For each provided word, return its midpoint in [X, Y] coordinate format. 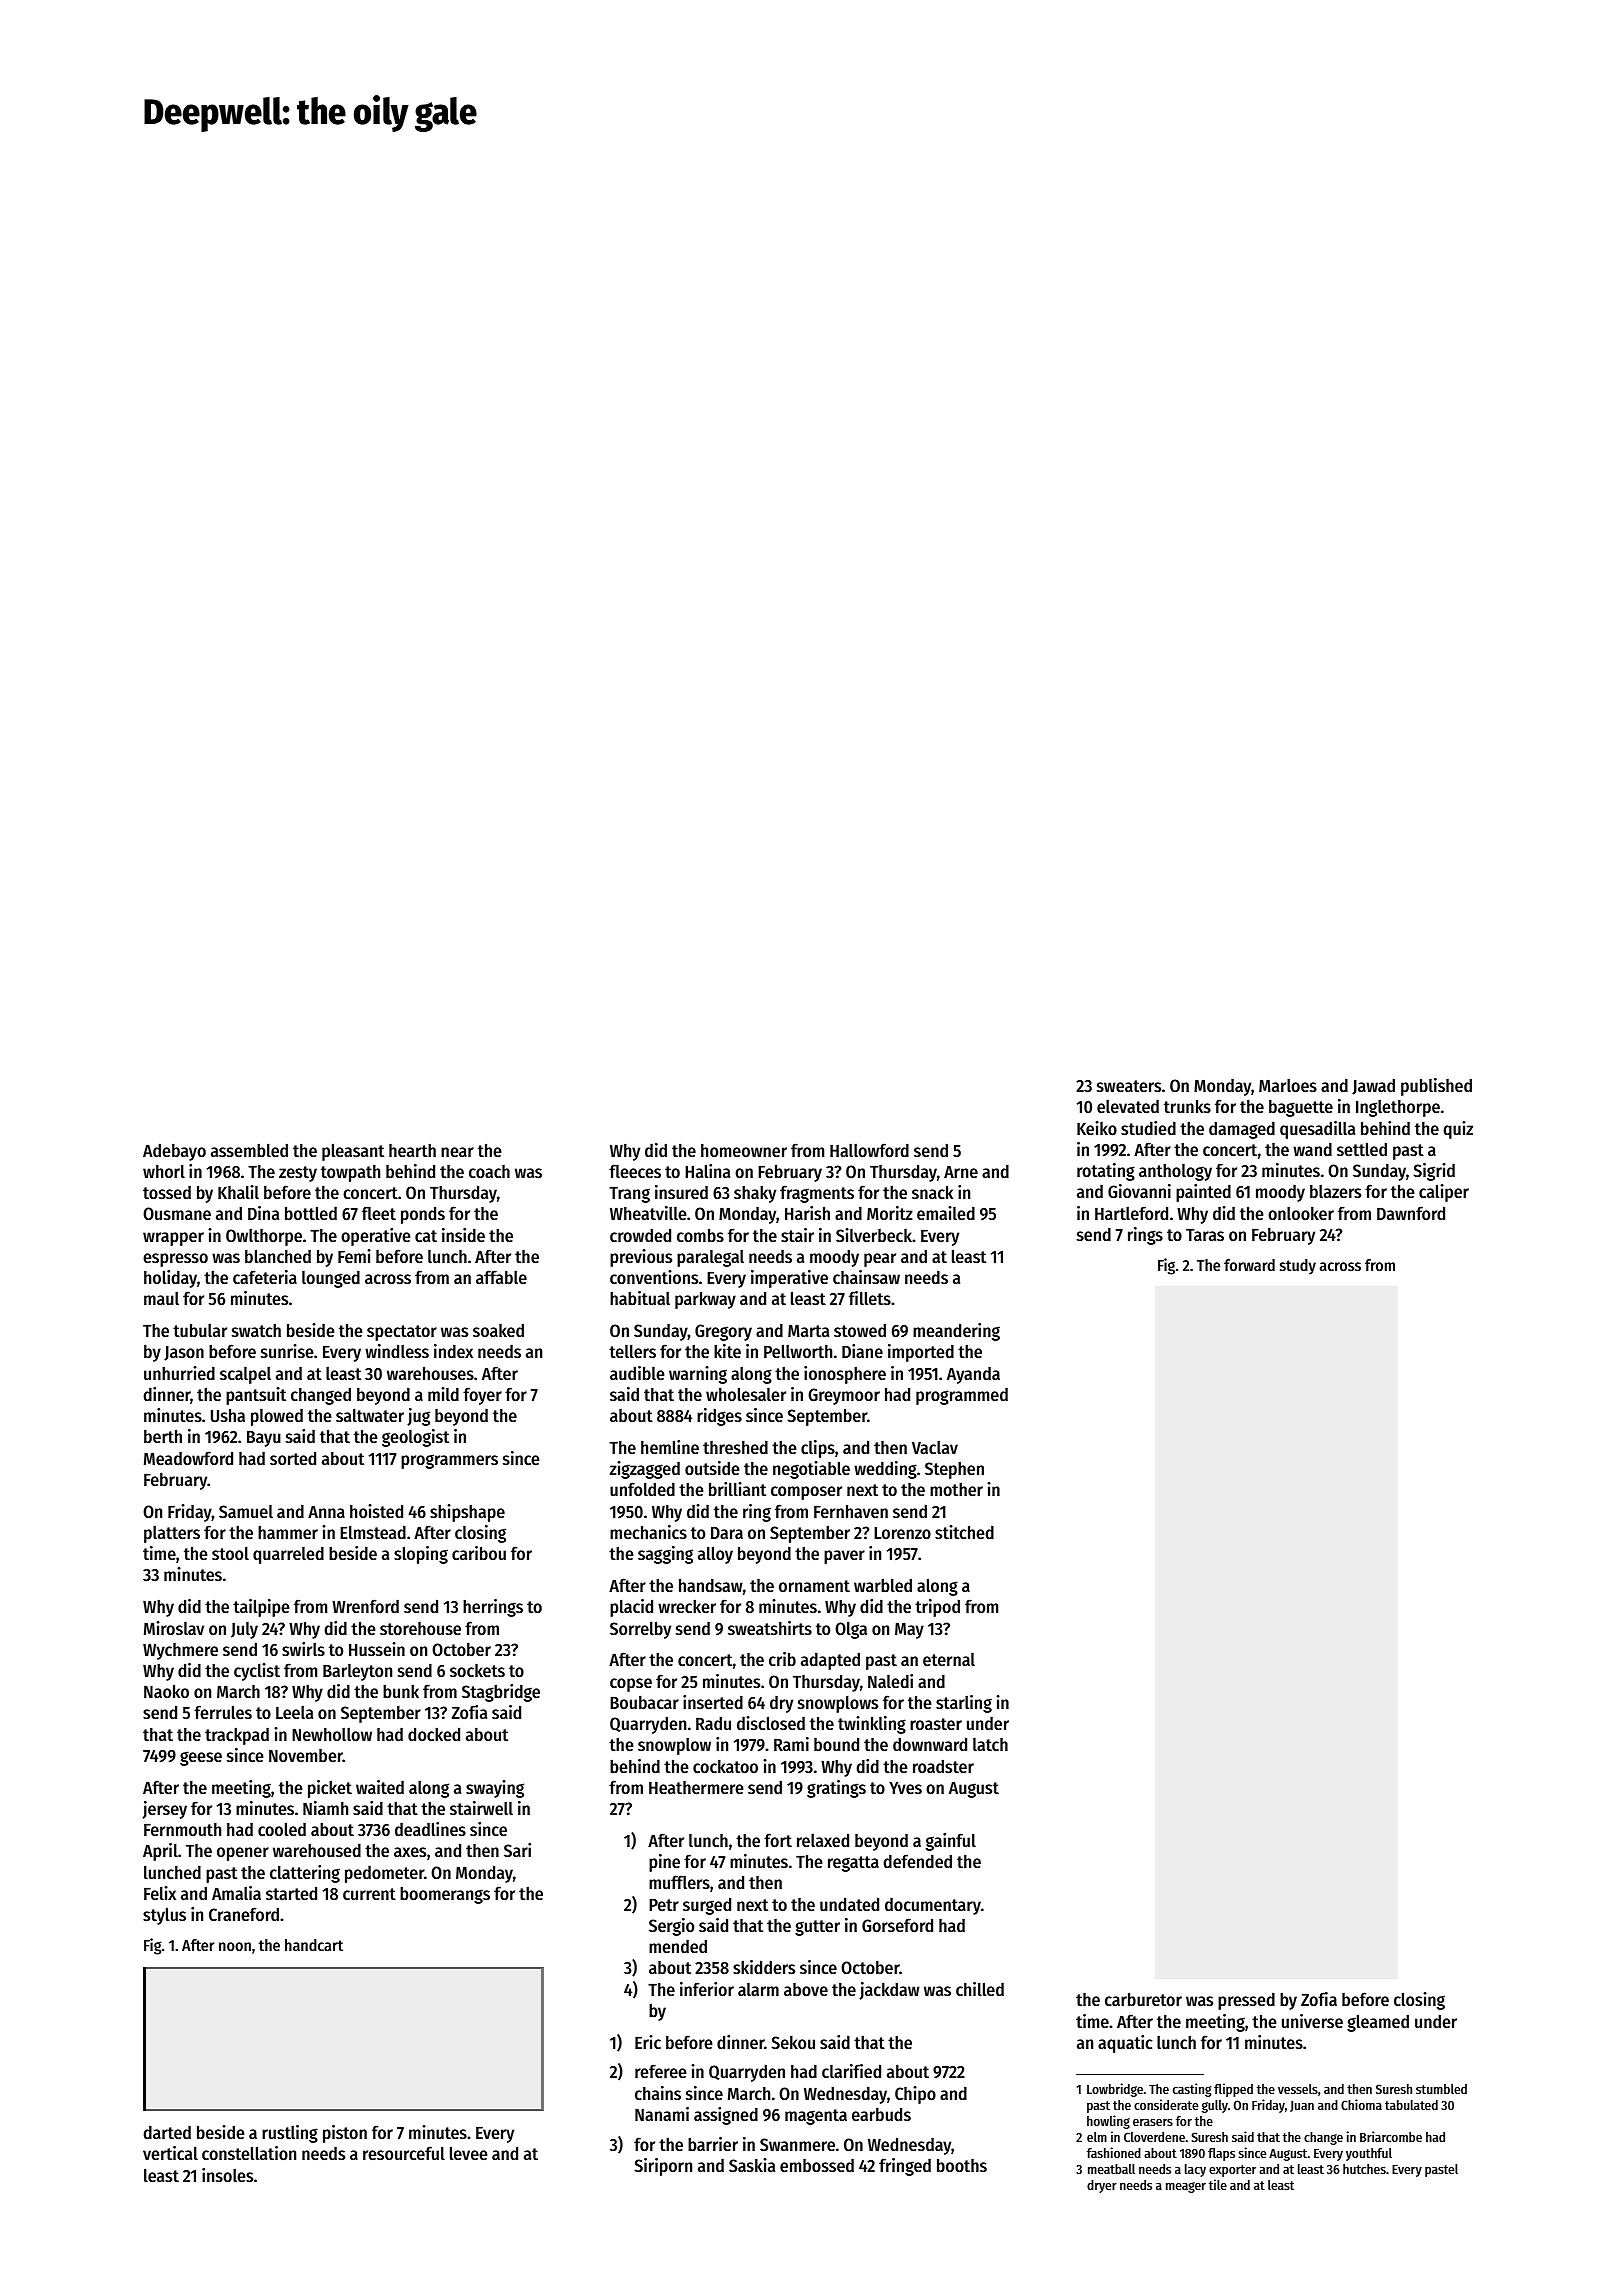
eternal [949, 1659]
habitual [640, 1298]
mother [956, 1489]
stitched [964, 1532]
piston [345, 2134]
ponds [423, 1215]
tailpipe [261, 1608]
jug [418, 1417]
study [1298, 1267]
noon [235, 1946]
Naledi [890, 1681]
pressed [1246, 2001]
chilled [980, 1989]
